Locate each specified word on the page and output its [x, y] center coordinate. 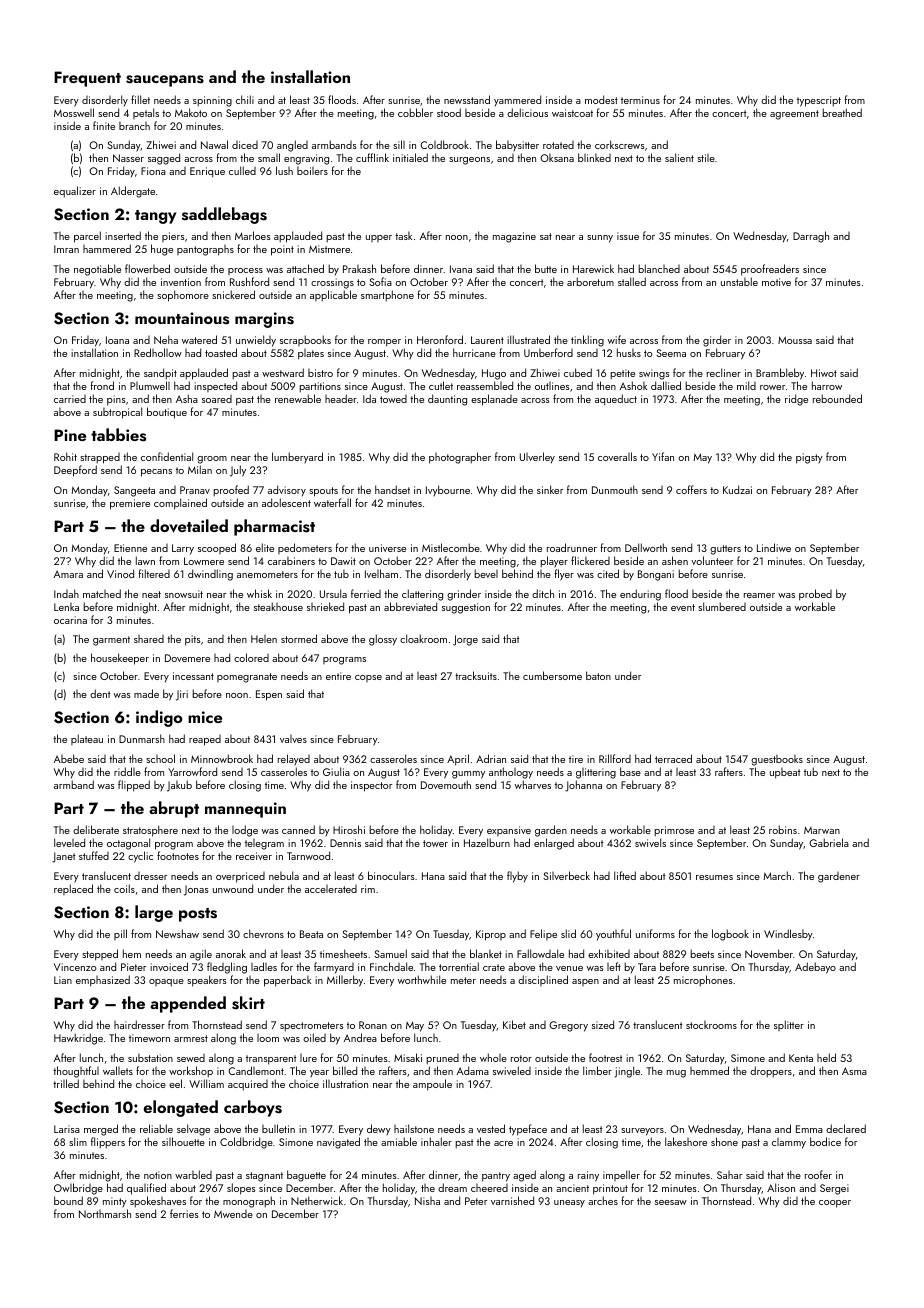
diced [245, 145]
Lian [63, 980]
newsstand [467, 99]
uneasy [569, 1203]
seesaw [671, 1202]
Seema [671, 353]
